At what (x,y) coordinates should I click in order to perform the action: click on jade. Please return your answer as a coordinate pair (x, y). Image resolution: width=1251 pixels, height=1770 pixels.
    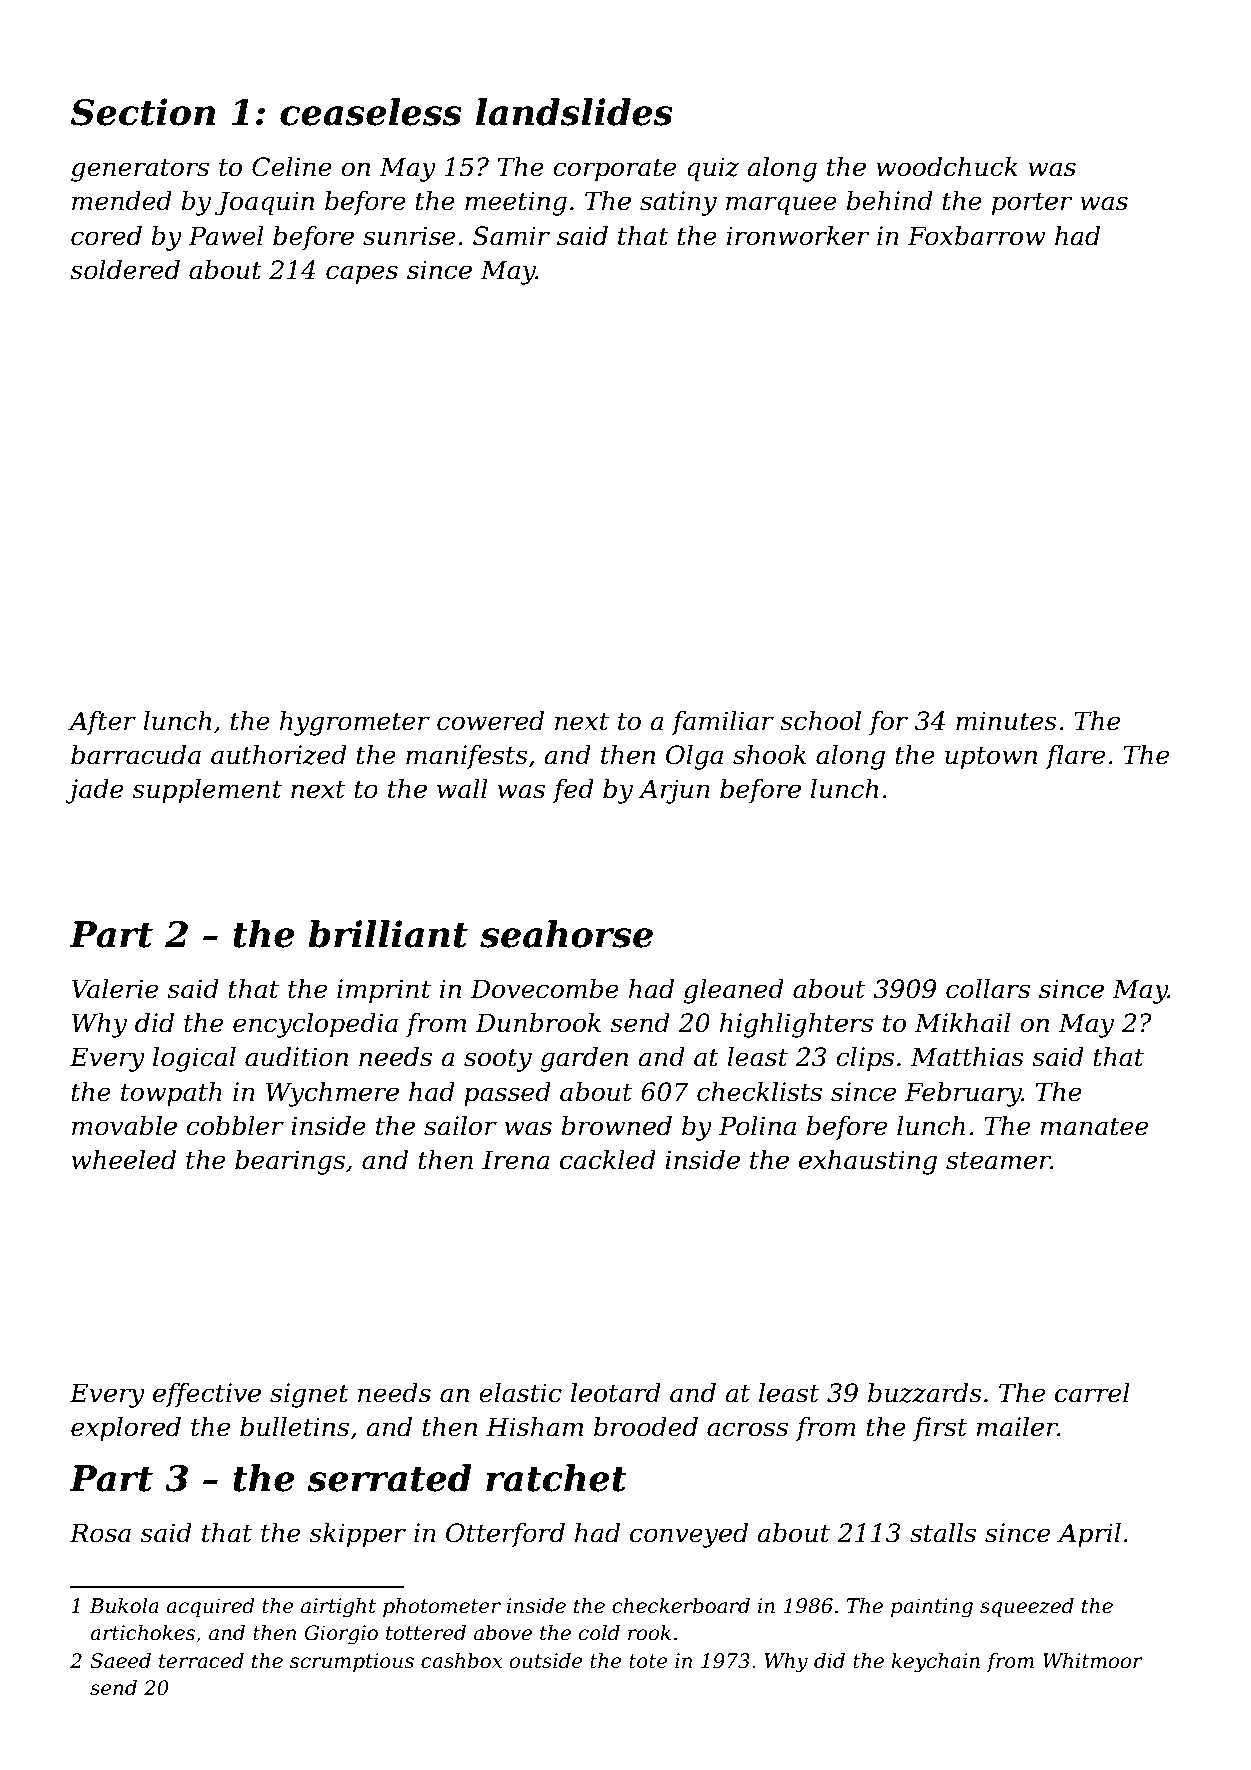
    Looking at the image, I should click on (94, 791).
